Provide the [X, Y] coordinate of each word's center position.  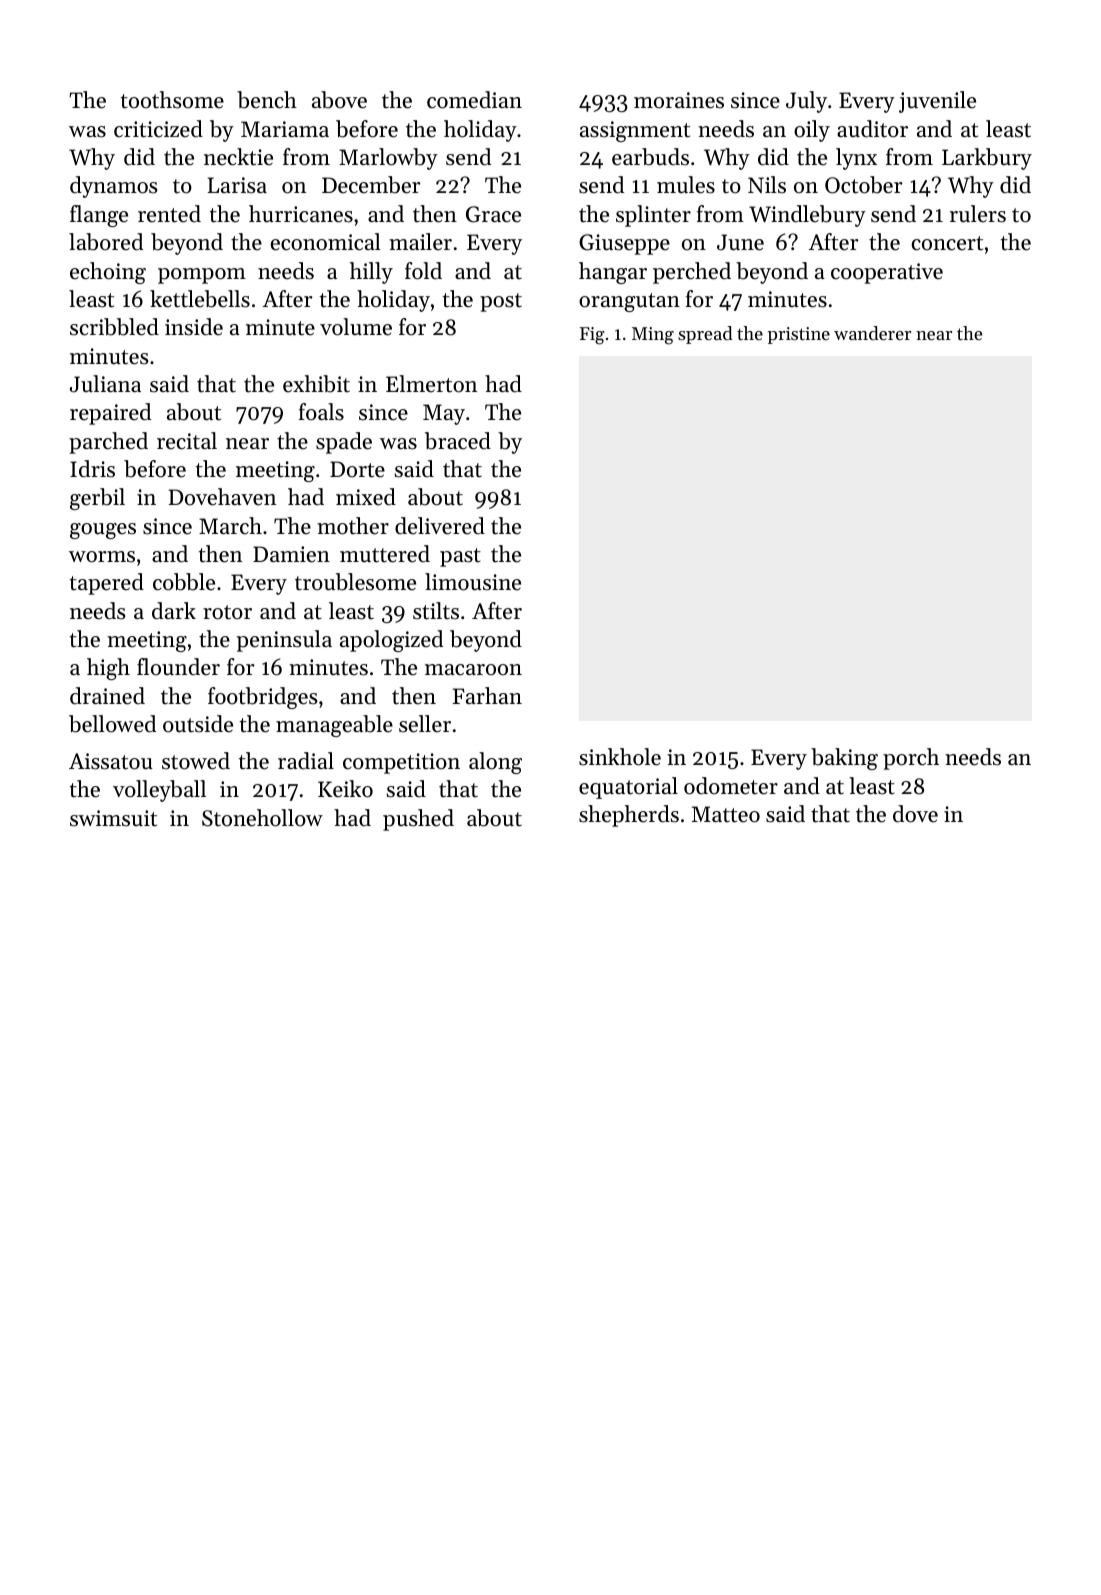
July [806, 102]
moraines [679, 100]
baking [844, 759]
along [495, 763]
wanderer [872, 333]
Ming [653, 336]
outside [198, 724]
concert [947, 243]
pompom [202, 276]
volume [356, 327]
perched [692, 273]
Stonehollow [262, 818]
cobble [184, 582]
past [460, 557]
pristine [798, 335]
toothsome [172, 100]
